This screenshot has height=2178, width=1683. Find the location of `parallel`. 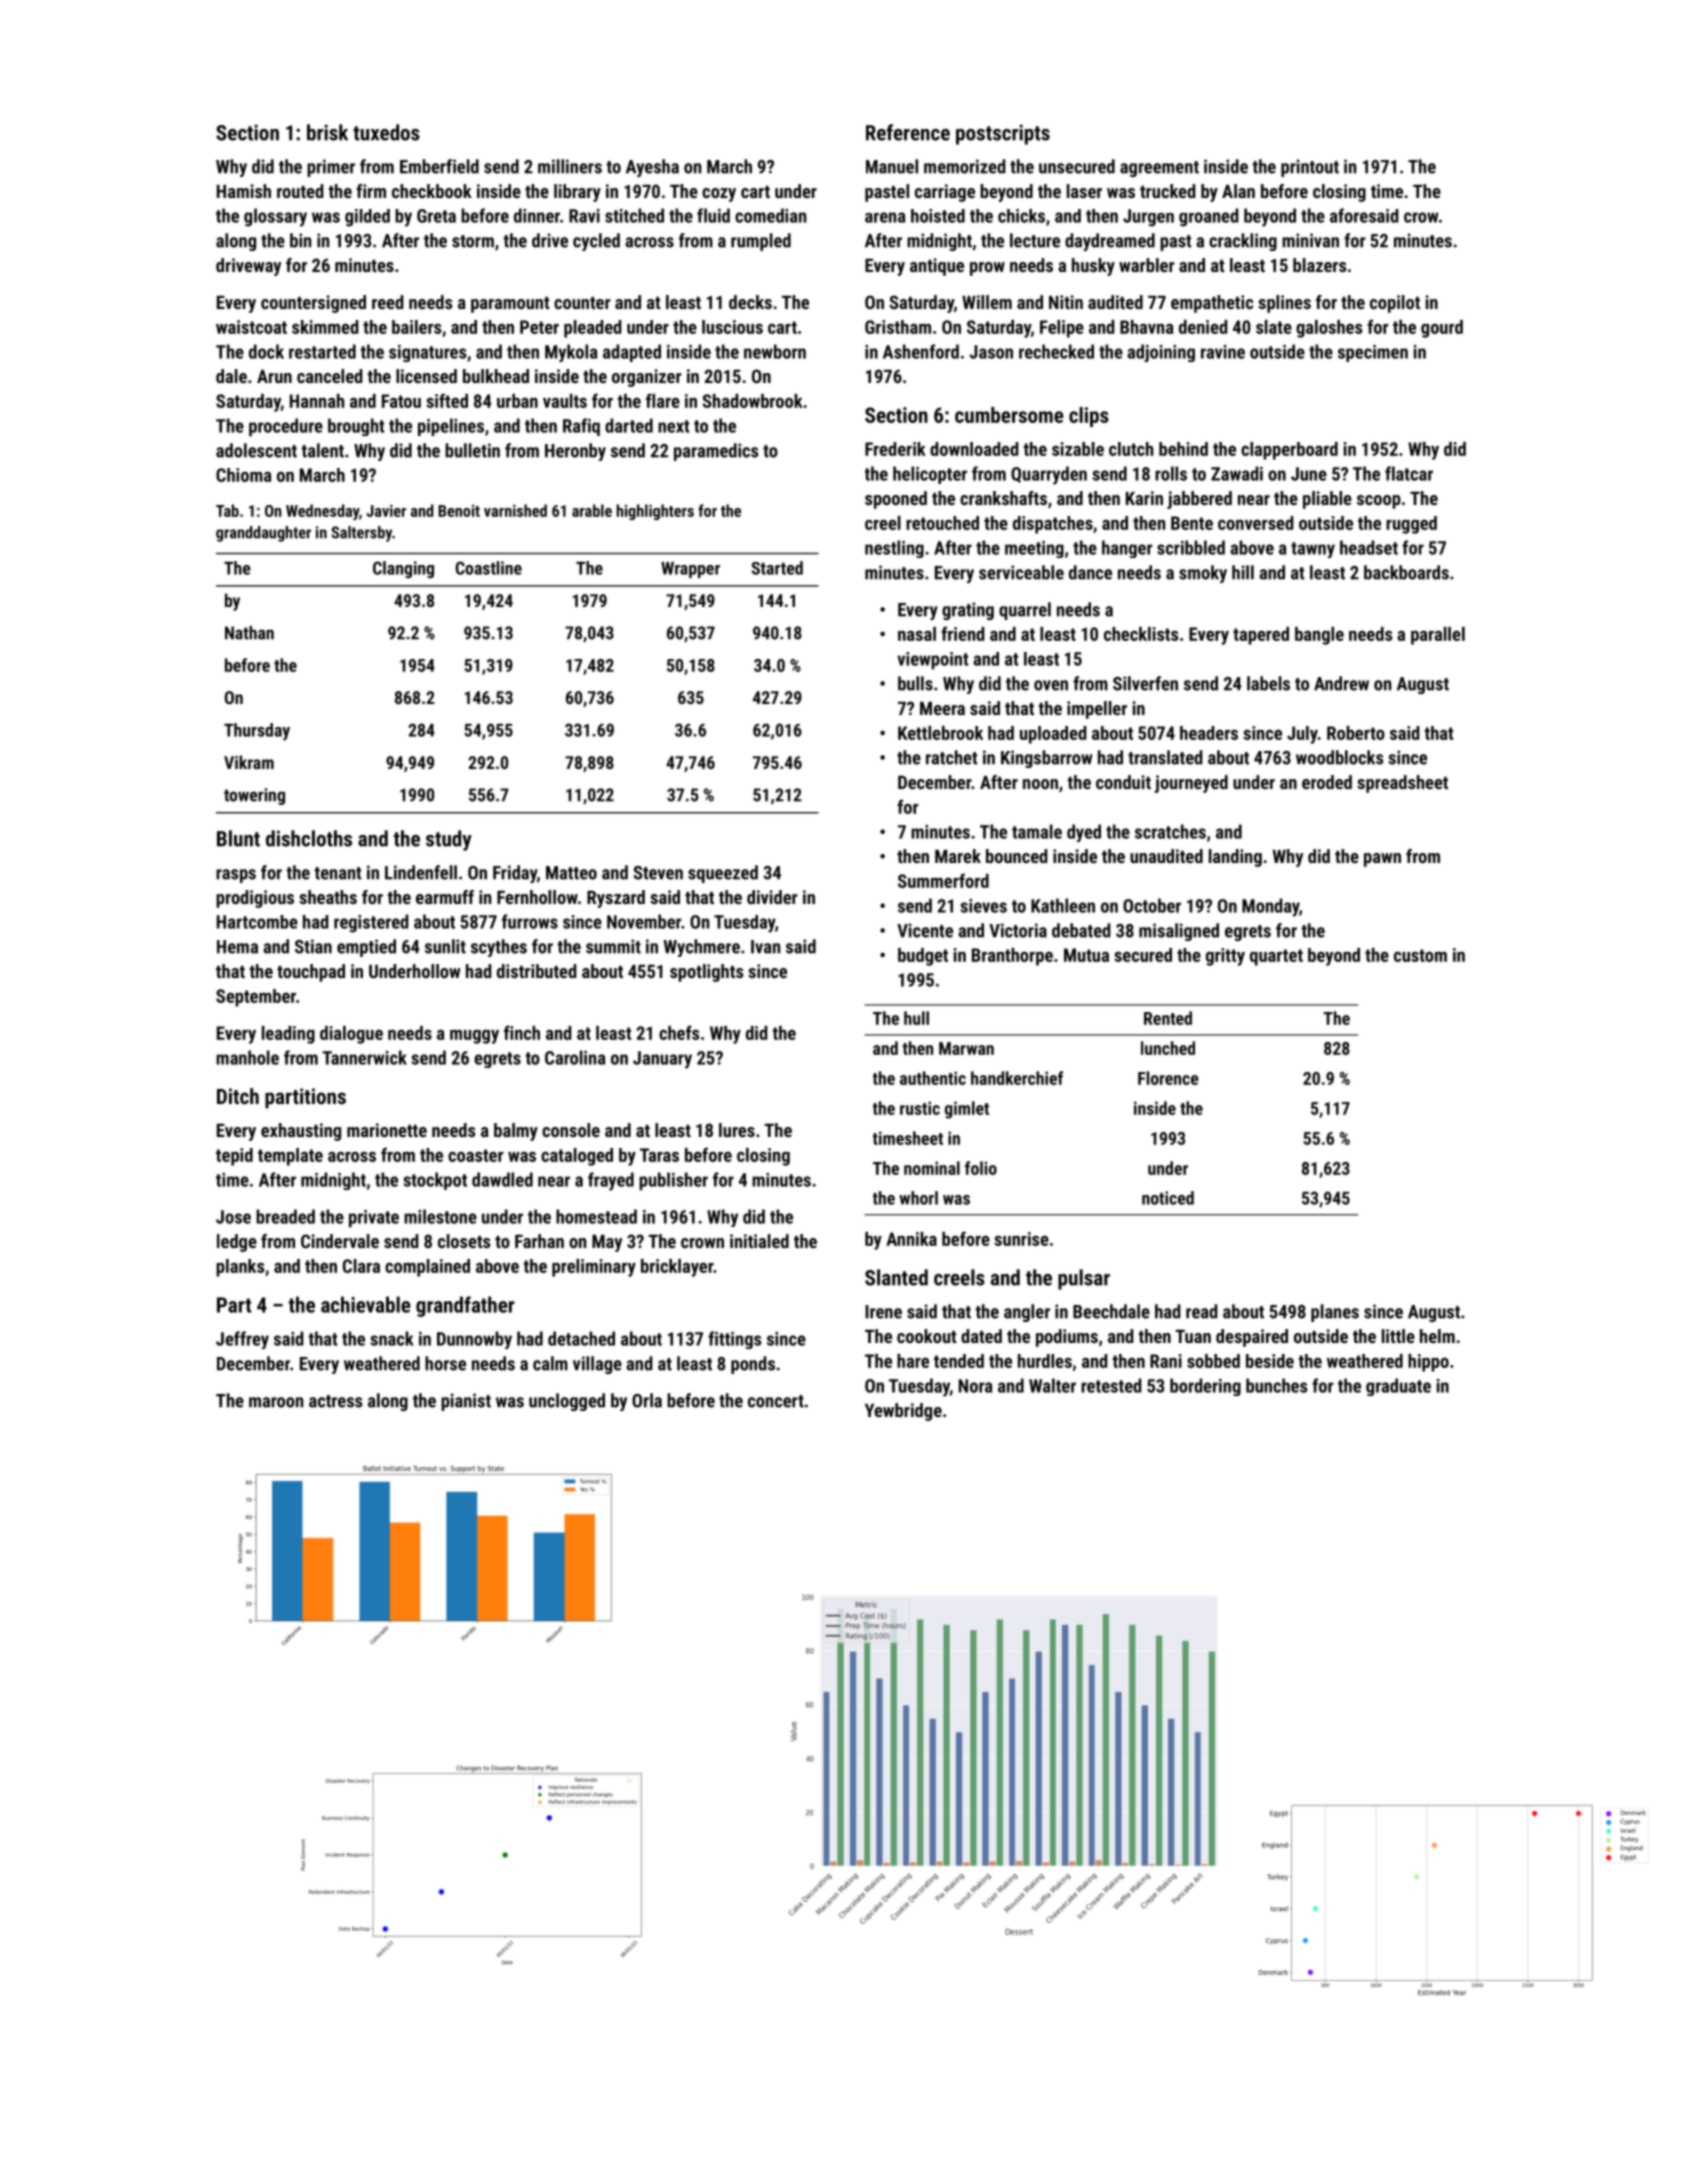

parallel is located at coordinates (1438, 636).
